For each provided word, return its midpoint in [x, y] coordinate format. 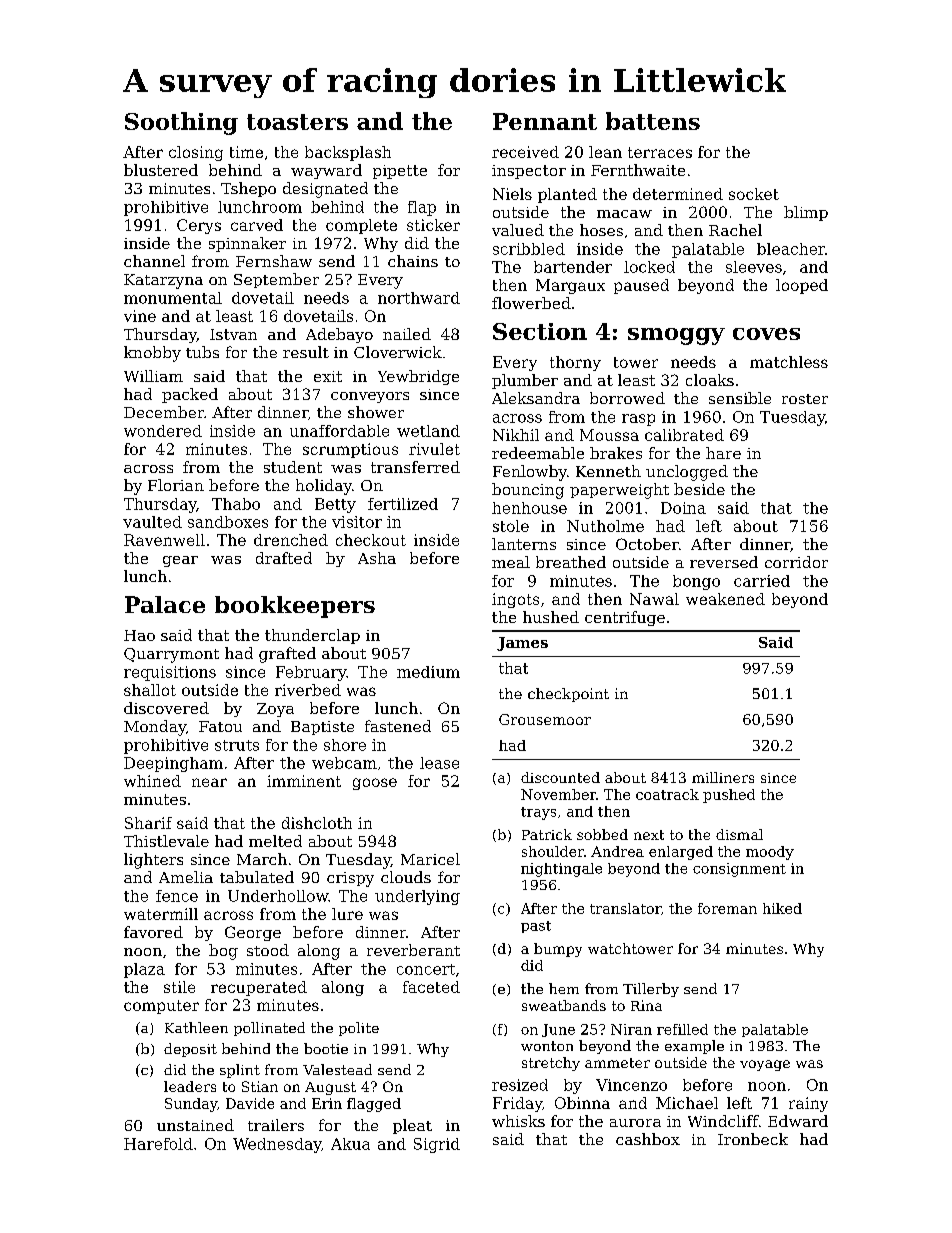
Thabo [236, 504]
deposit [190, 1050]
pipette [400, 172]
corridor [796, 562]
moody [770, 853]
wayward [326, 171]
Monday [155, 728]
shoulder [553, 851]
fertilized [403, 504]
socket [754, 194]
